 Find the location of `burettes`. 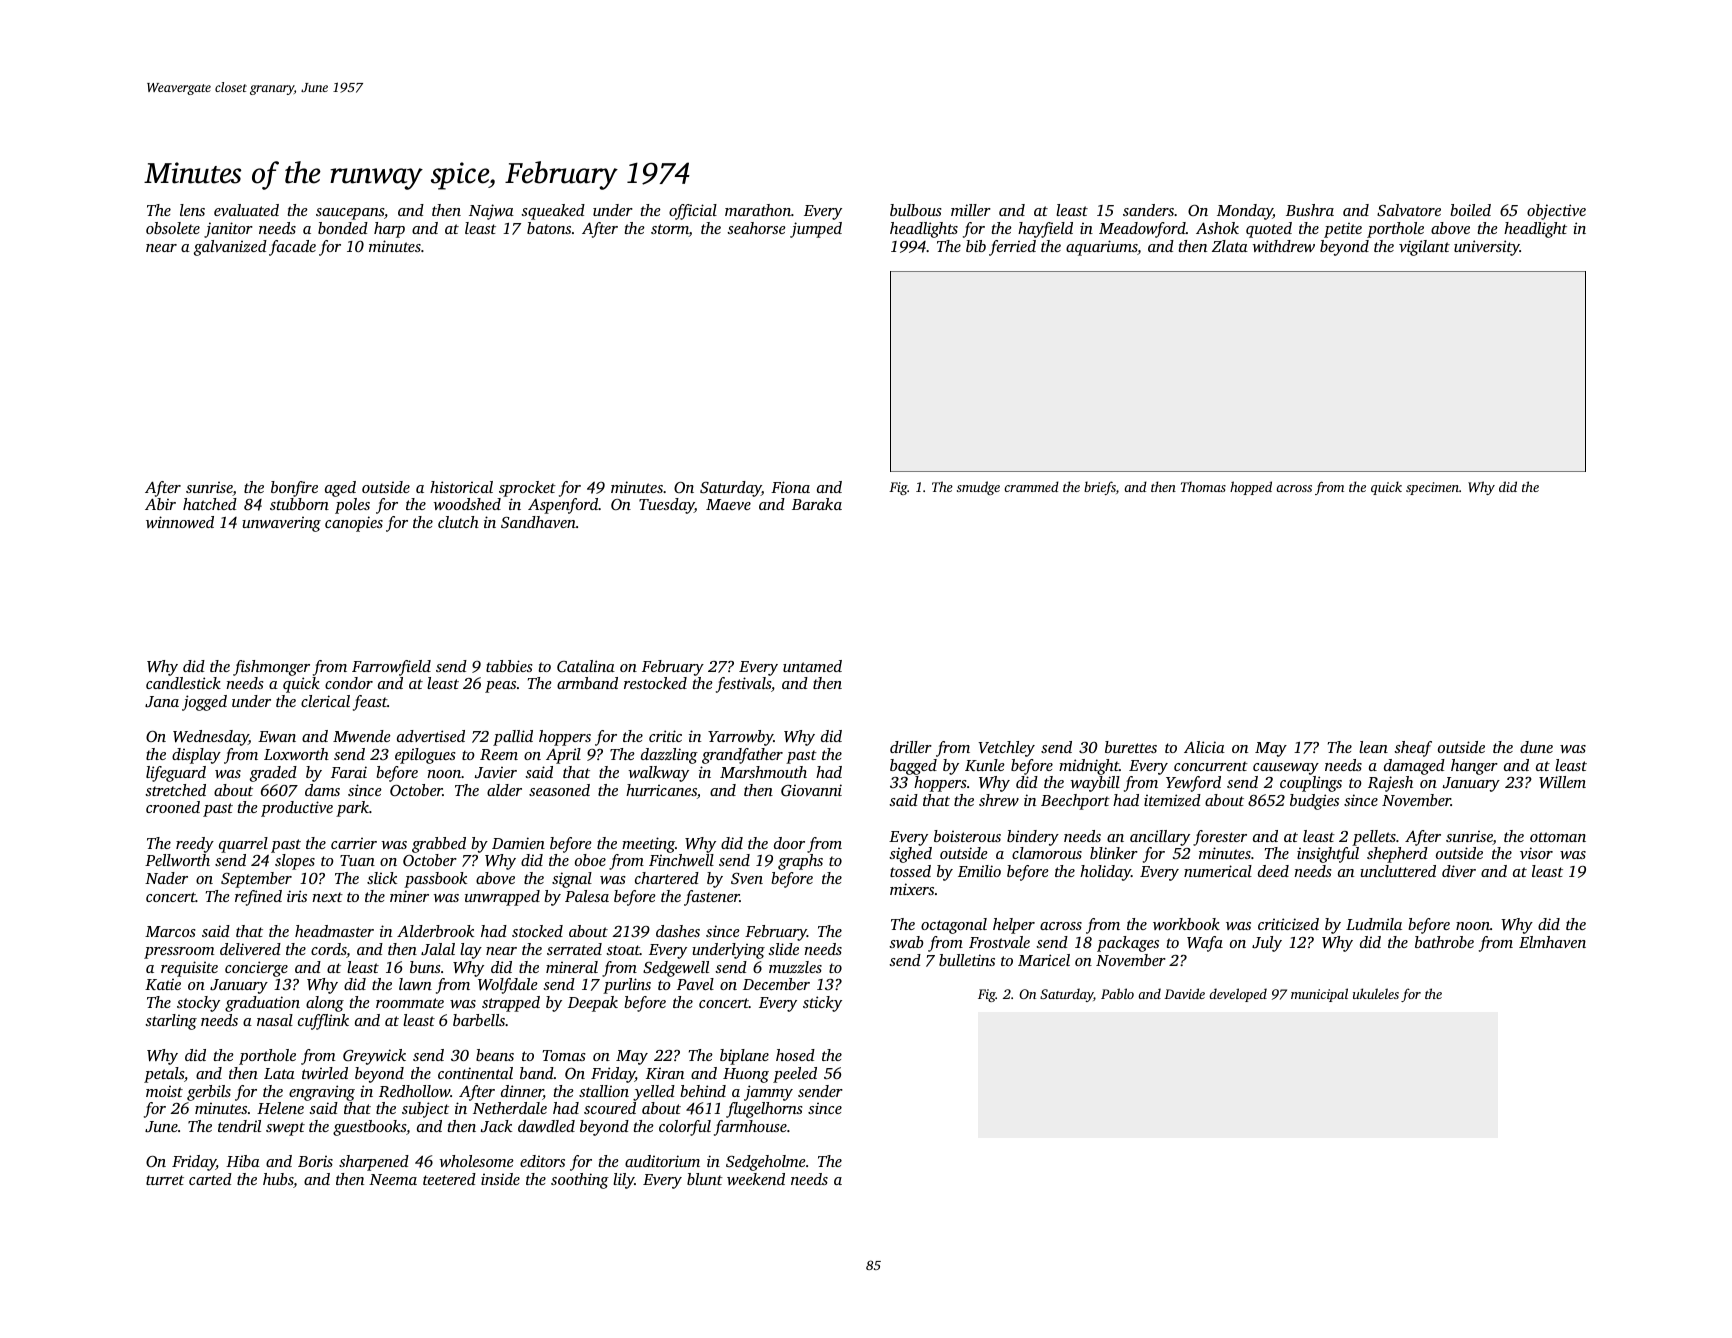

burettes is located at coordinates (1131, 747).
